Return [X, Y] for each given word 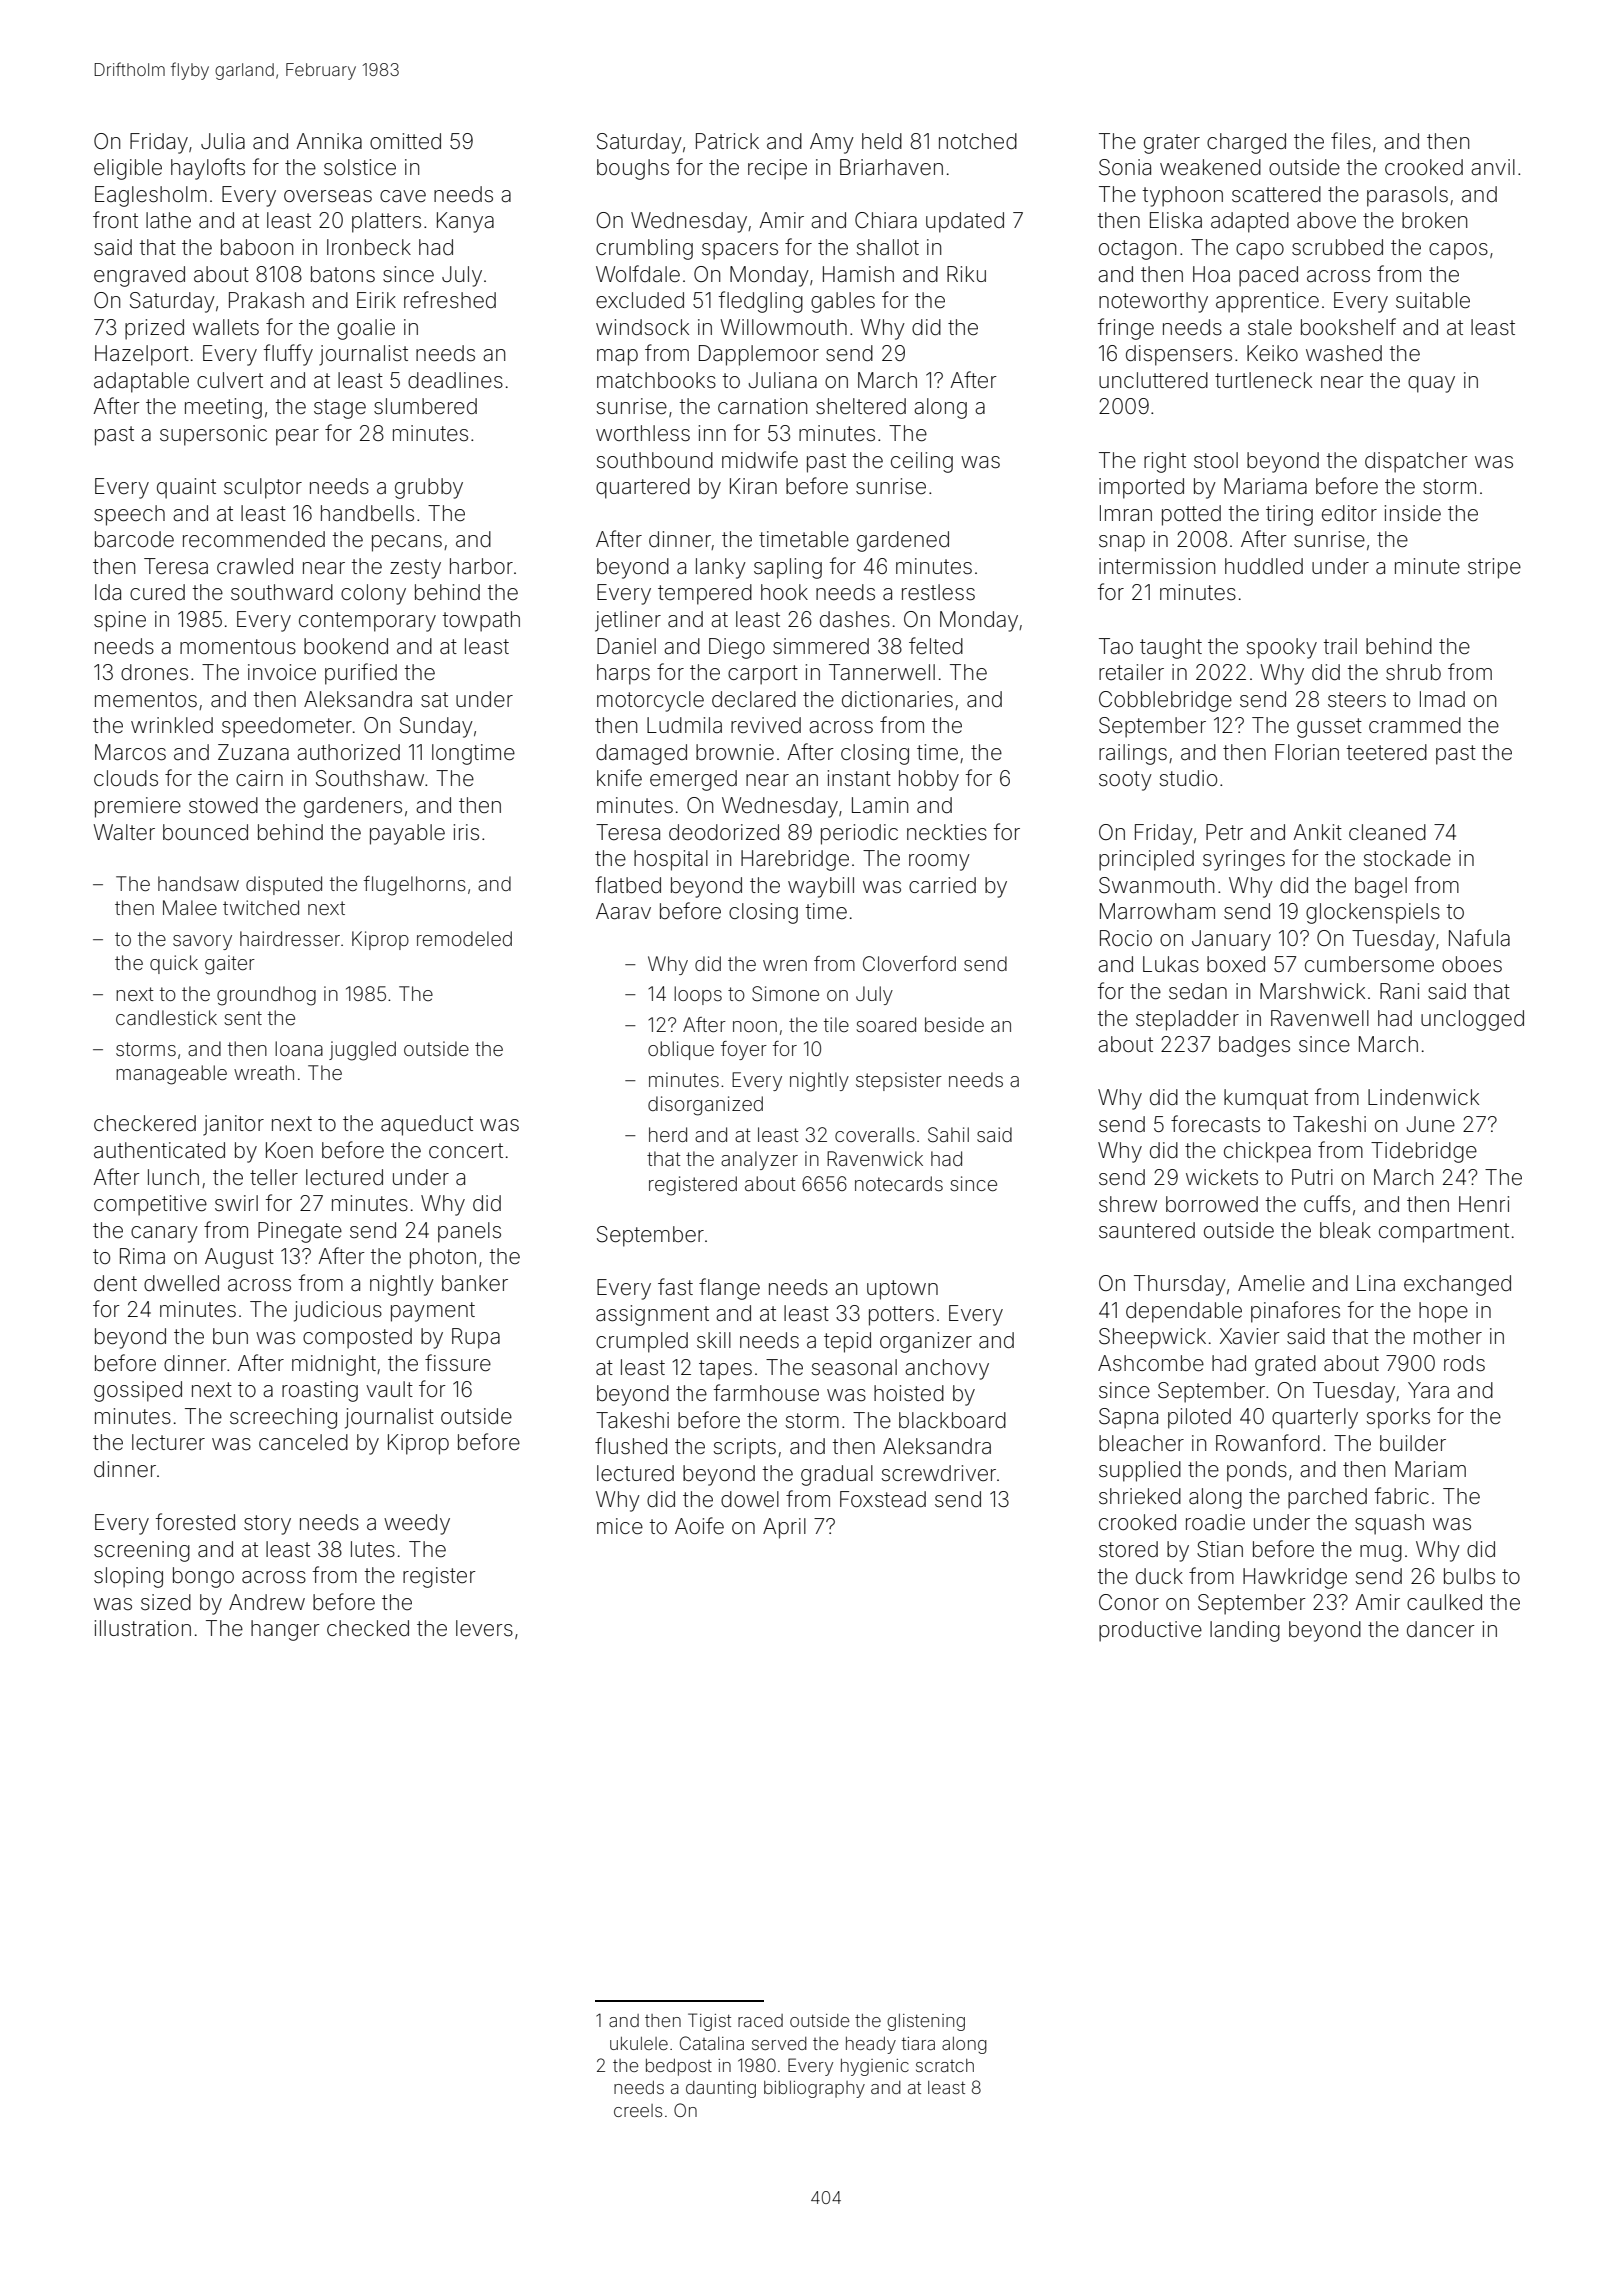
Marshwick [1312, 991]
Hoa [1211, 274]
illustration [143, 1628]
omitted [405, 141]
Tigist [709, 2022]
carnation [762, 406]
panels [469, 1232]
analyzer [759, 1160]
